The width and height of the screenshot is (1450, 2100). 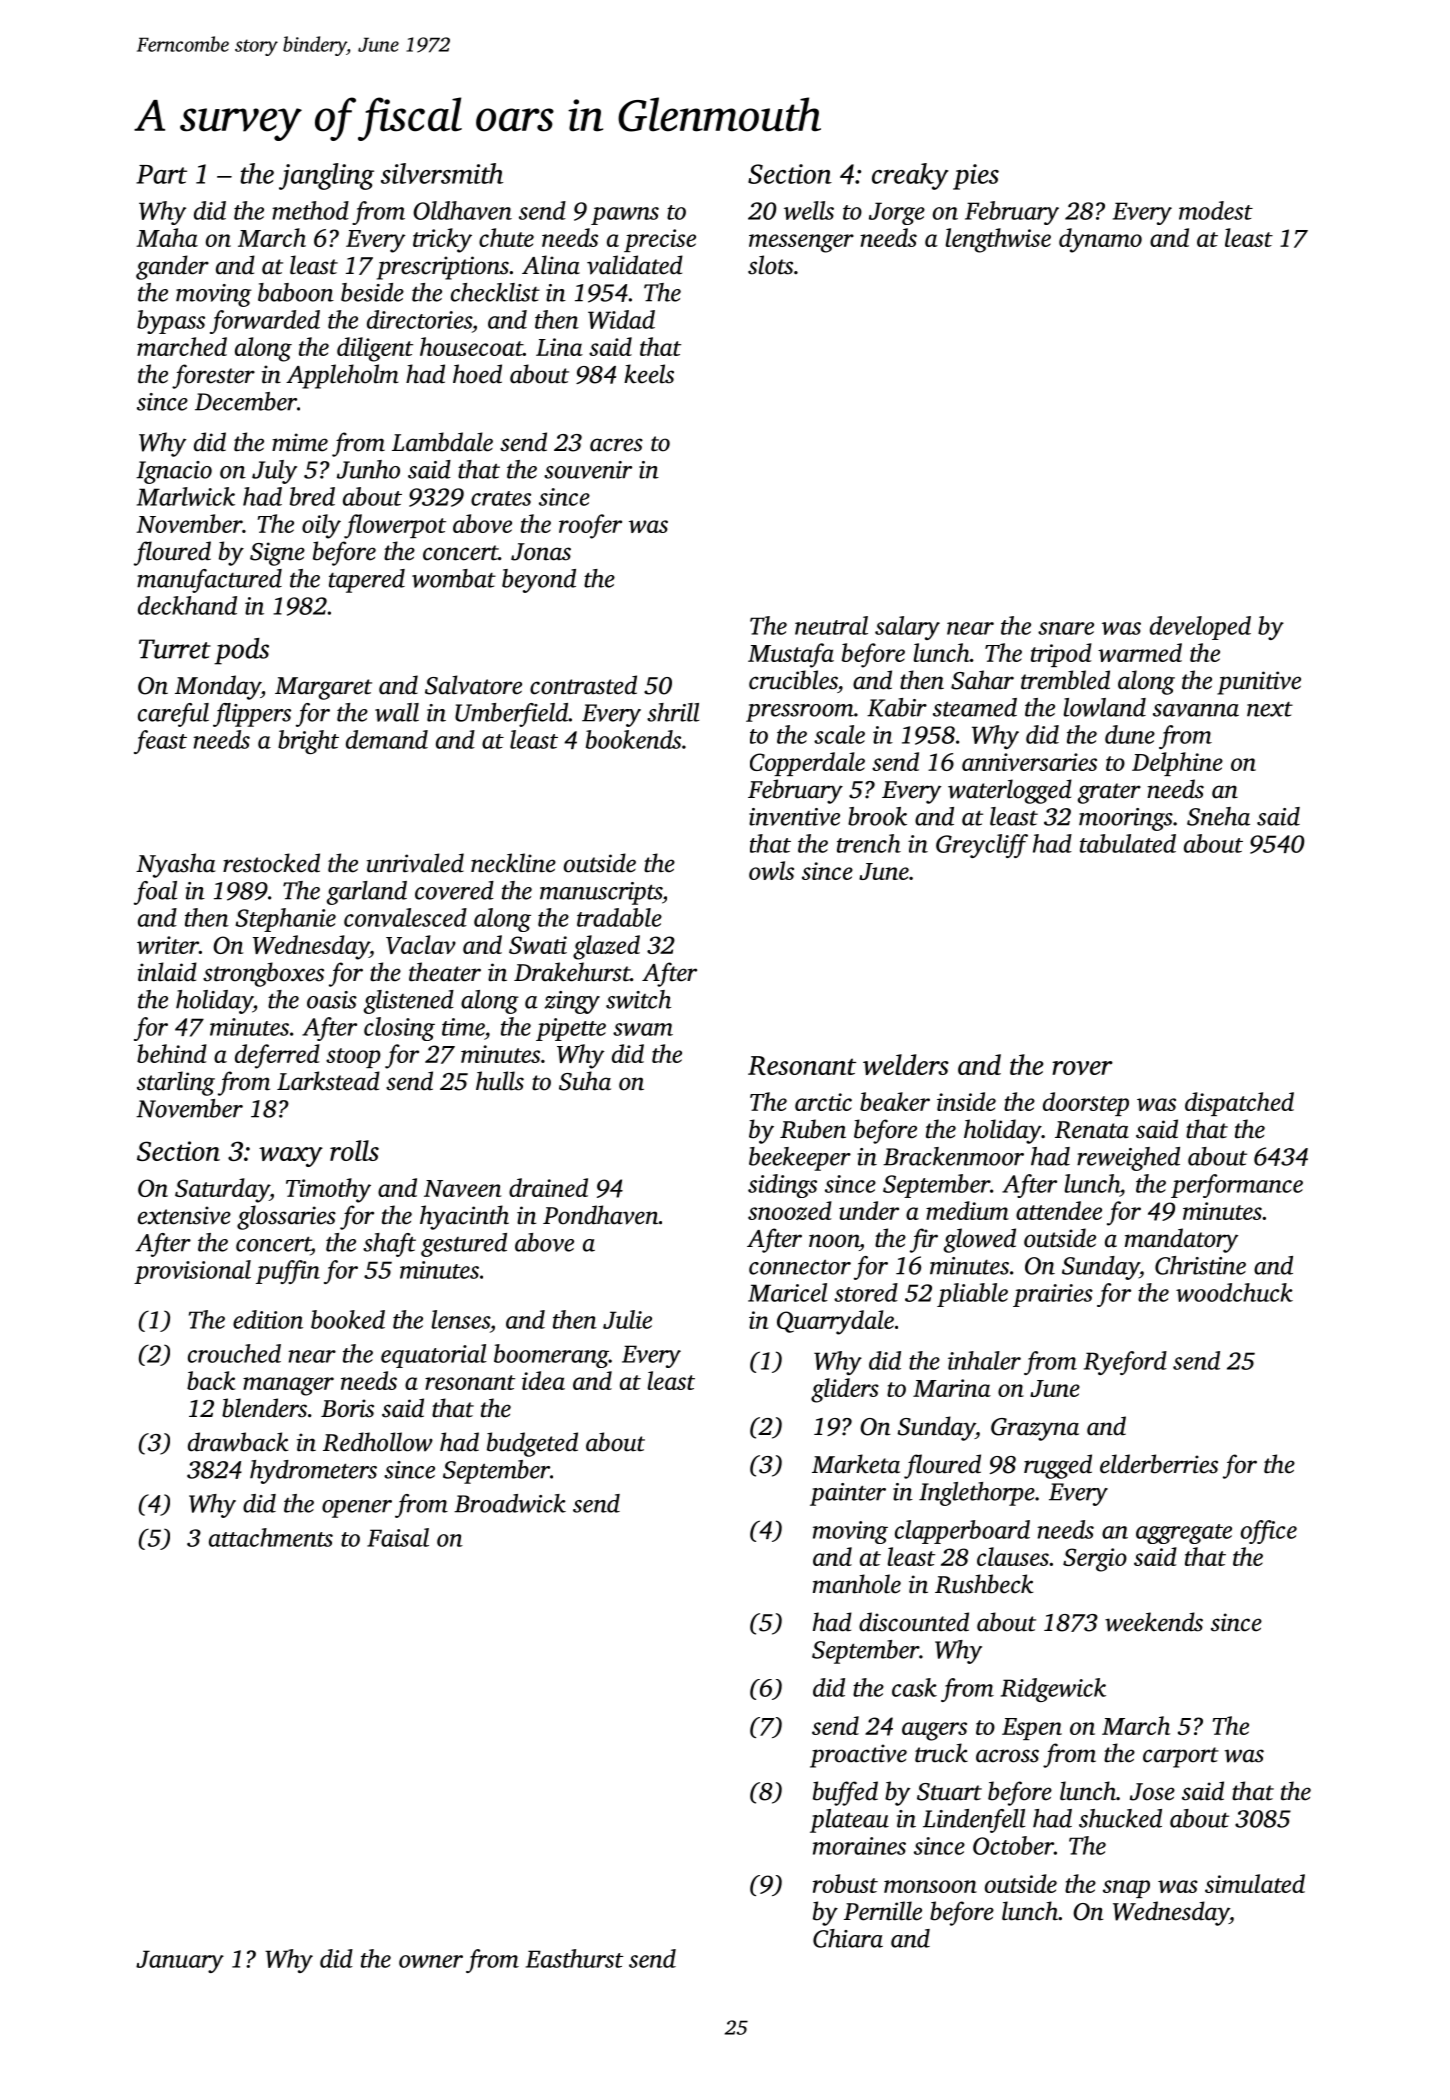 What do you see at coordinates (539, 581) in the screenshot?
I see `beyond` at bounding box center [539, 581].
